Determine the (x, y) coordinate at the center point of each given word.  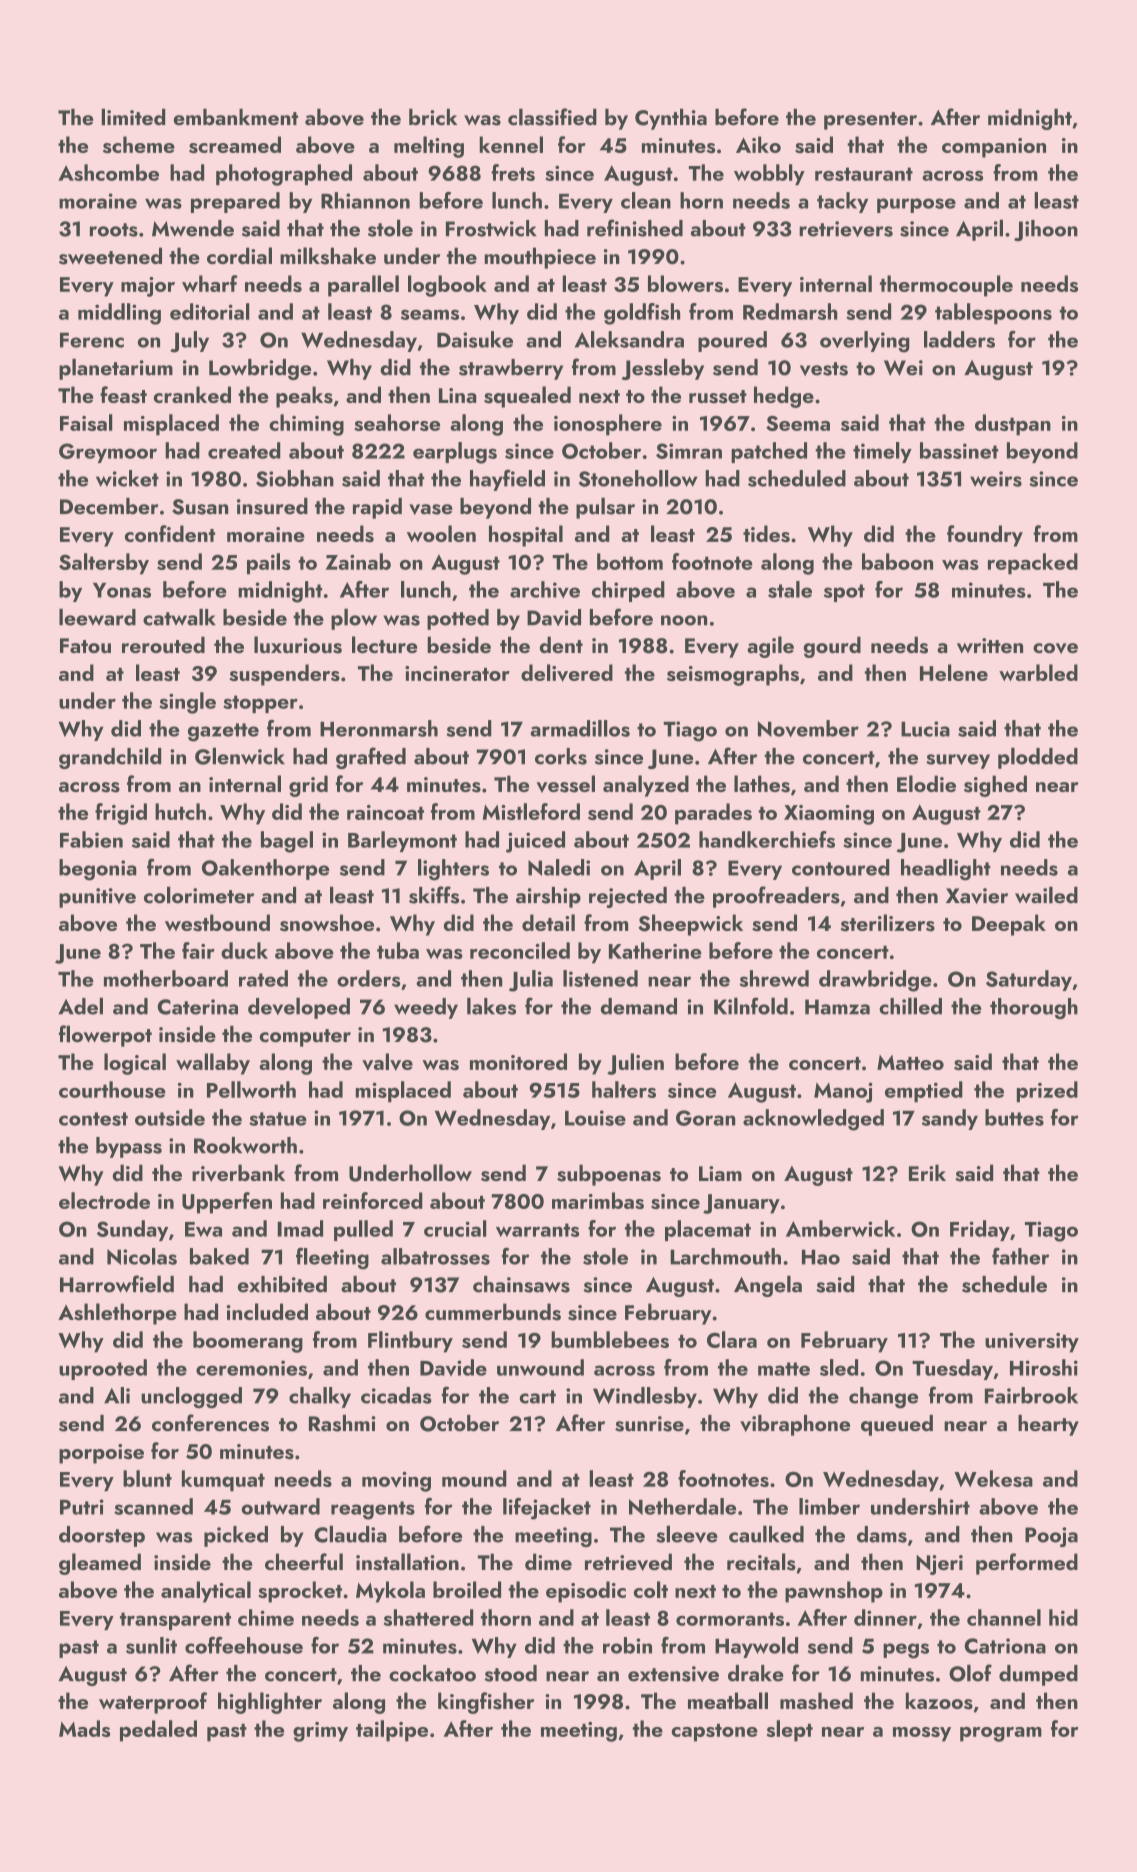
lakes (491, 1006)
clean (646, 200)
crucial (455, 1228)
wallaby (213, 1064)
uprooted (103, 1369)
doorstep (102, 1536)
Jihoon (1046, 230)
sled (839, 1367)
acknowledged (813, 1120)
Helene (954, 672)
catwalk (179, 617)
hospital (526, 536)
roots (114, 230)
